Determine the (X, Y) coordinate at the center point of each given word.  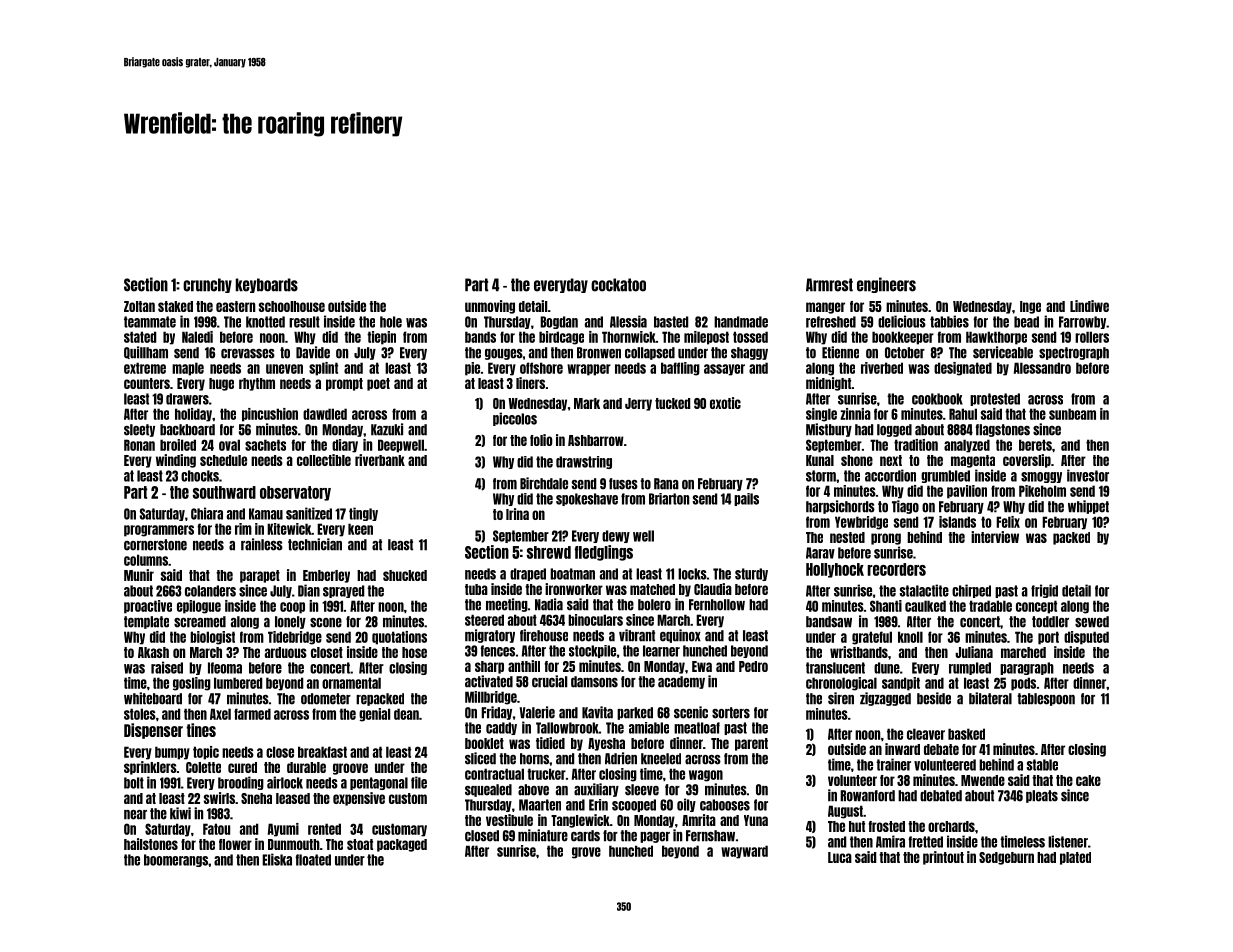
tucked (672, 403)
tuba (476, 589)
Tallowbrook (567, 728)
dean (406, 714)
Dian (309, 590)
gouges (504, 354)
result (304, 322)
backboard (187, 430)
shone (857, 460)
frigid (1044, 591)
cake (1088, 780)
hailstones (151, 844)
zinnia (855, 414)
